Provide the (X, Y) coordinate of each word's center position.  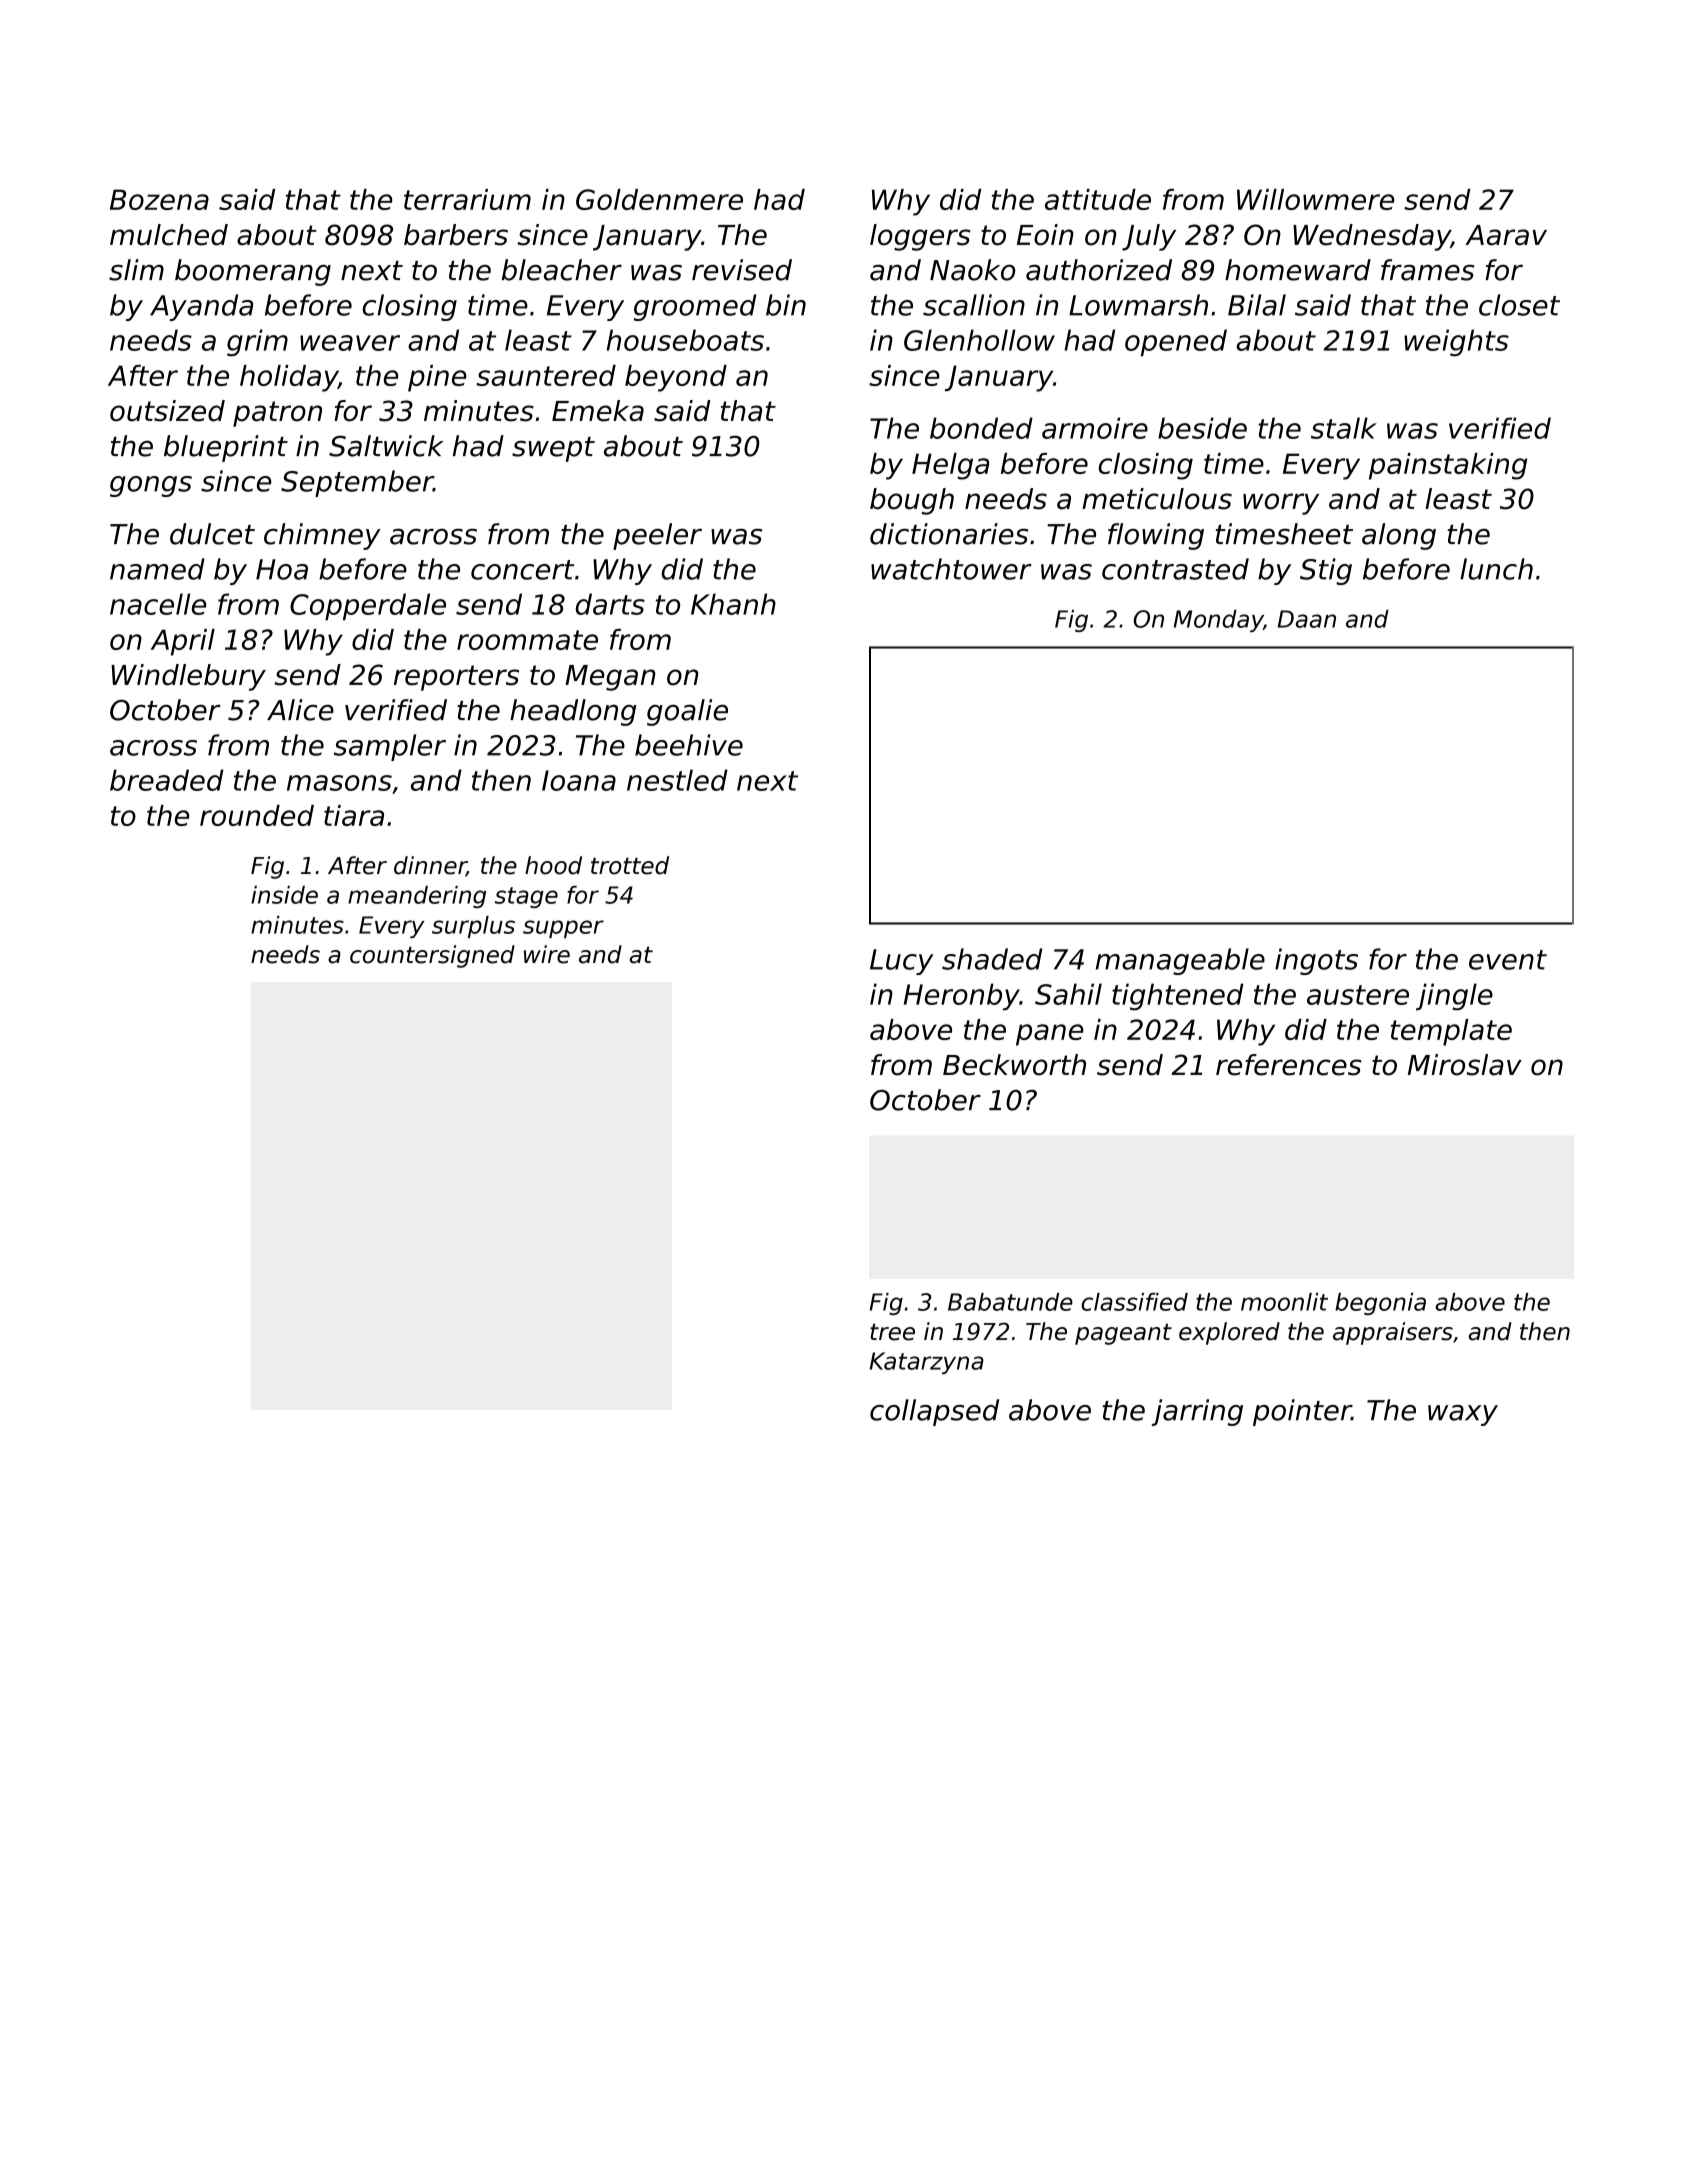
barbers (456, 235)
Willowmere (1315, 199)
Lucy (901, 962)
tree (892, 1332)
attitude (1098, 199)
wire (547, 954)
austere (1358, 995)
